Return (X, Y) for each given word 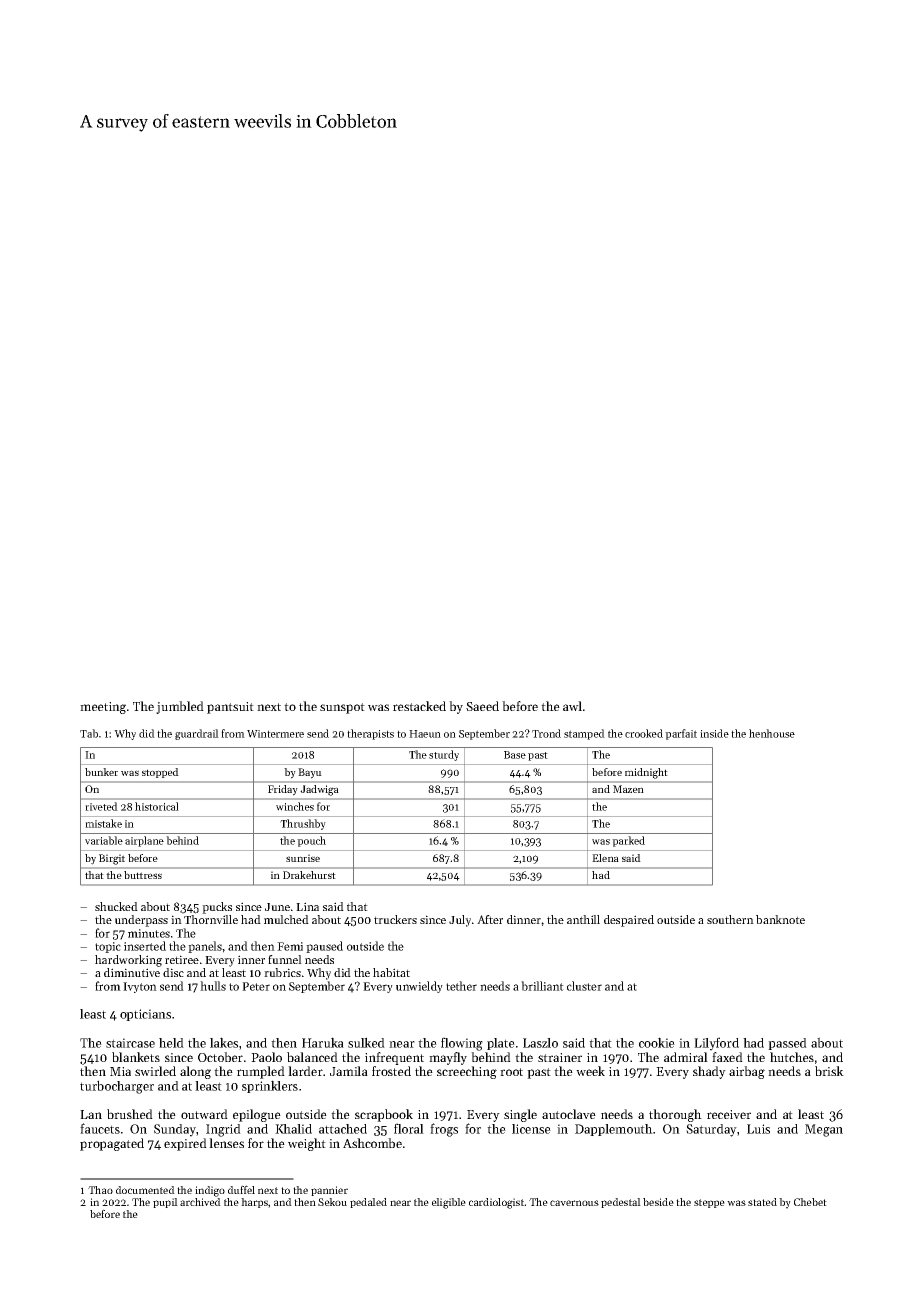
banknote (780, 919)
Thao (100, 1190)
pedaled (368, 1203)
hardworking (128, 961)
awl (572, 706)
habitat (391, 972)
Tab (89, 733)
